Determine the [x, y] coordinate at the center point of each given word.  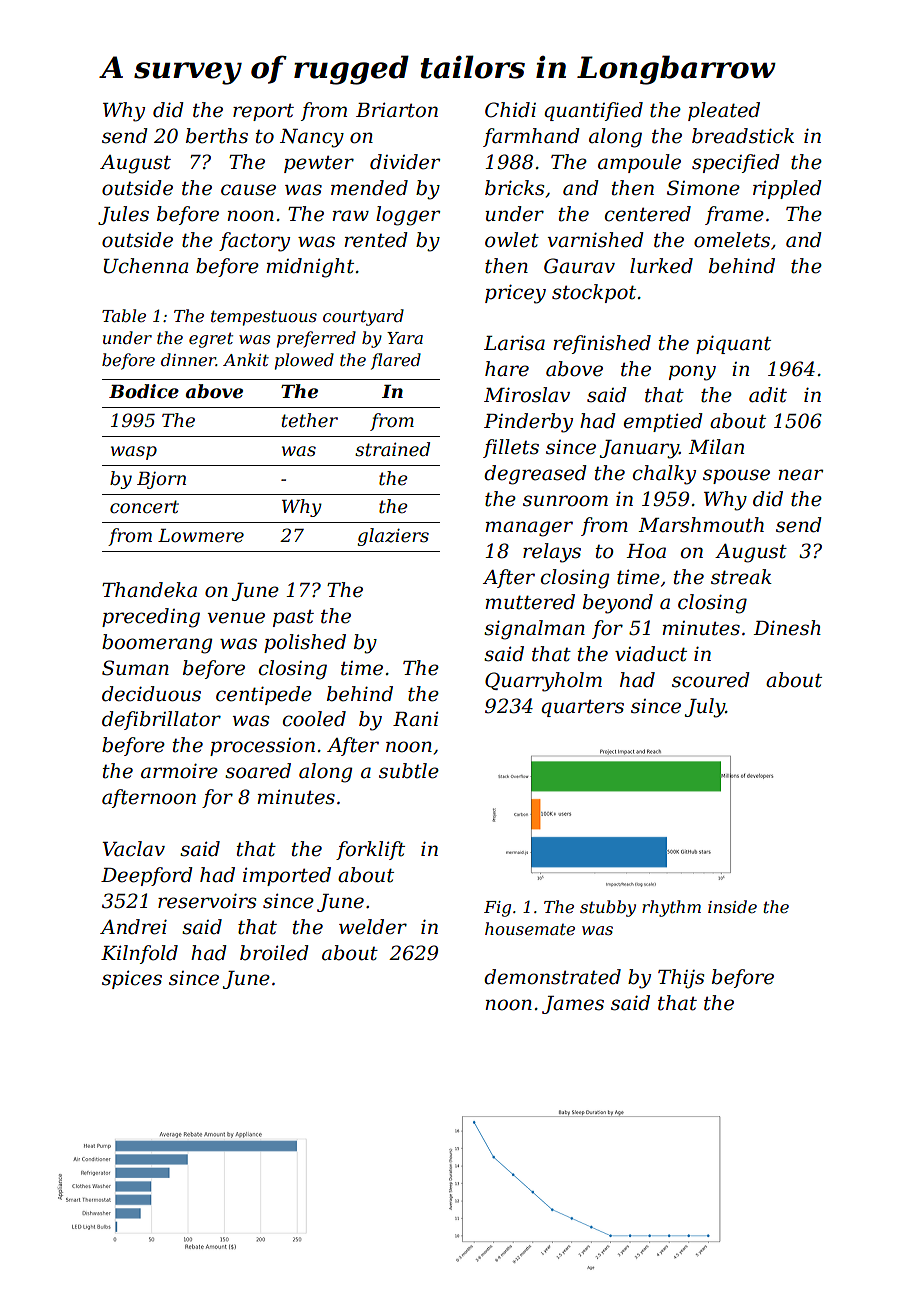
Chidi [510, 110]
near [800, 475]
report [263, 112]
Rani [416, 719]
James [573, 1005]
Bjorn [161, 480]
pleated [724, 111]
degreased [535, 475]
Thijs [681, 979]
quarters [582, 708]
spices [132, 980]
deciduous [151, 694]
